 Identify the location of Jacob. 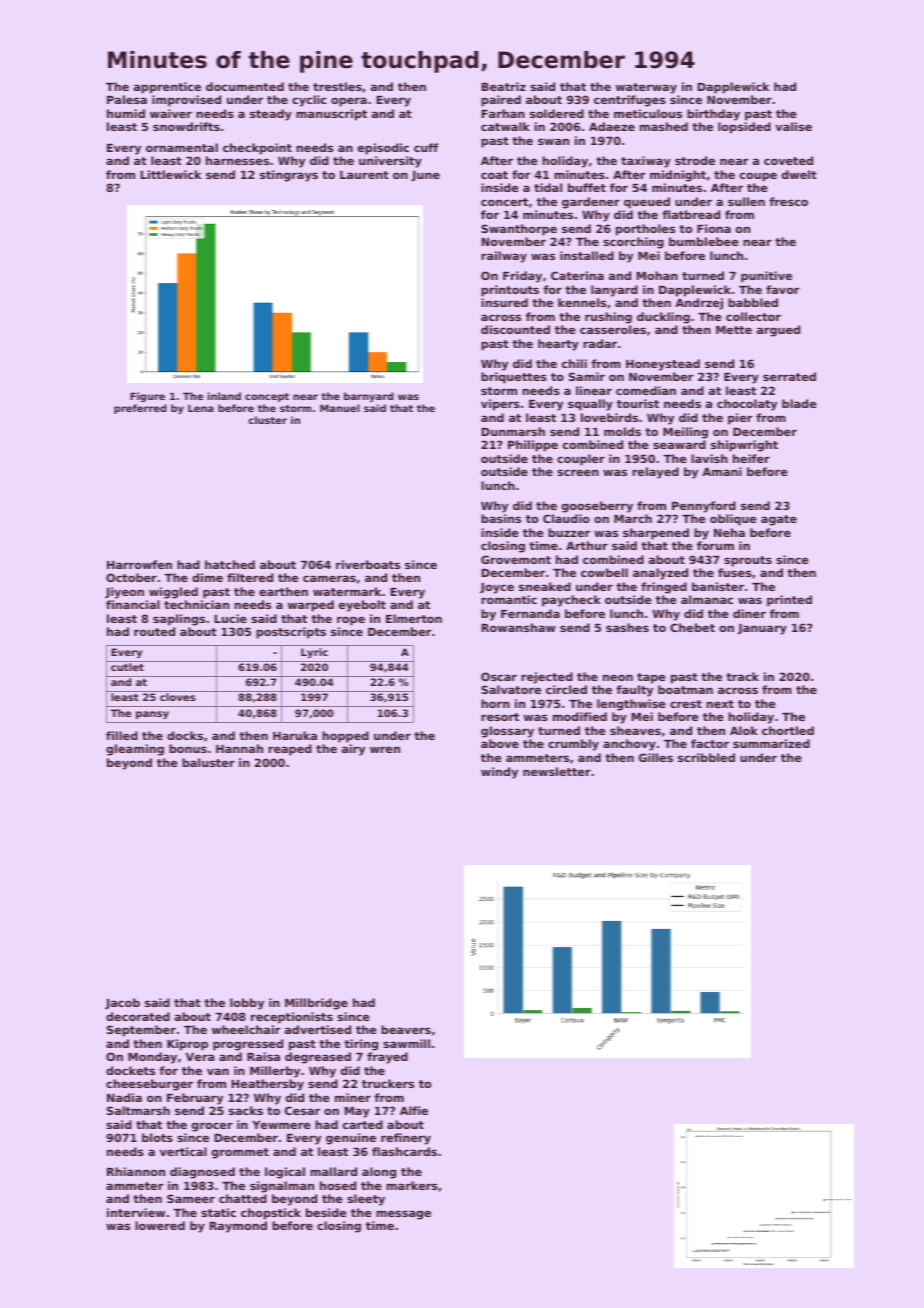
(122, 1003).
